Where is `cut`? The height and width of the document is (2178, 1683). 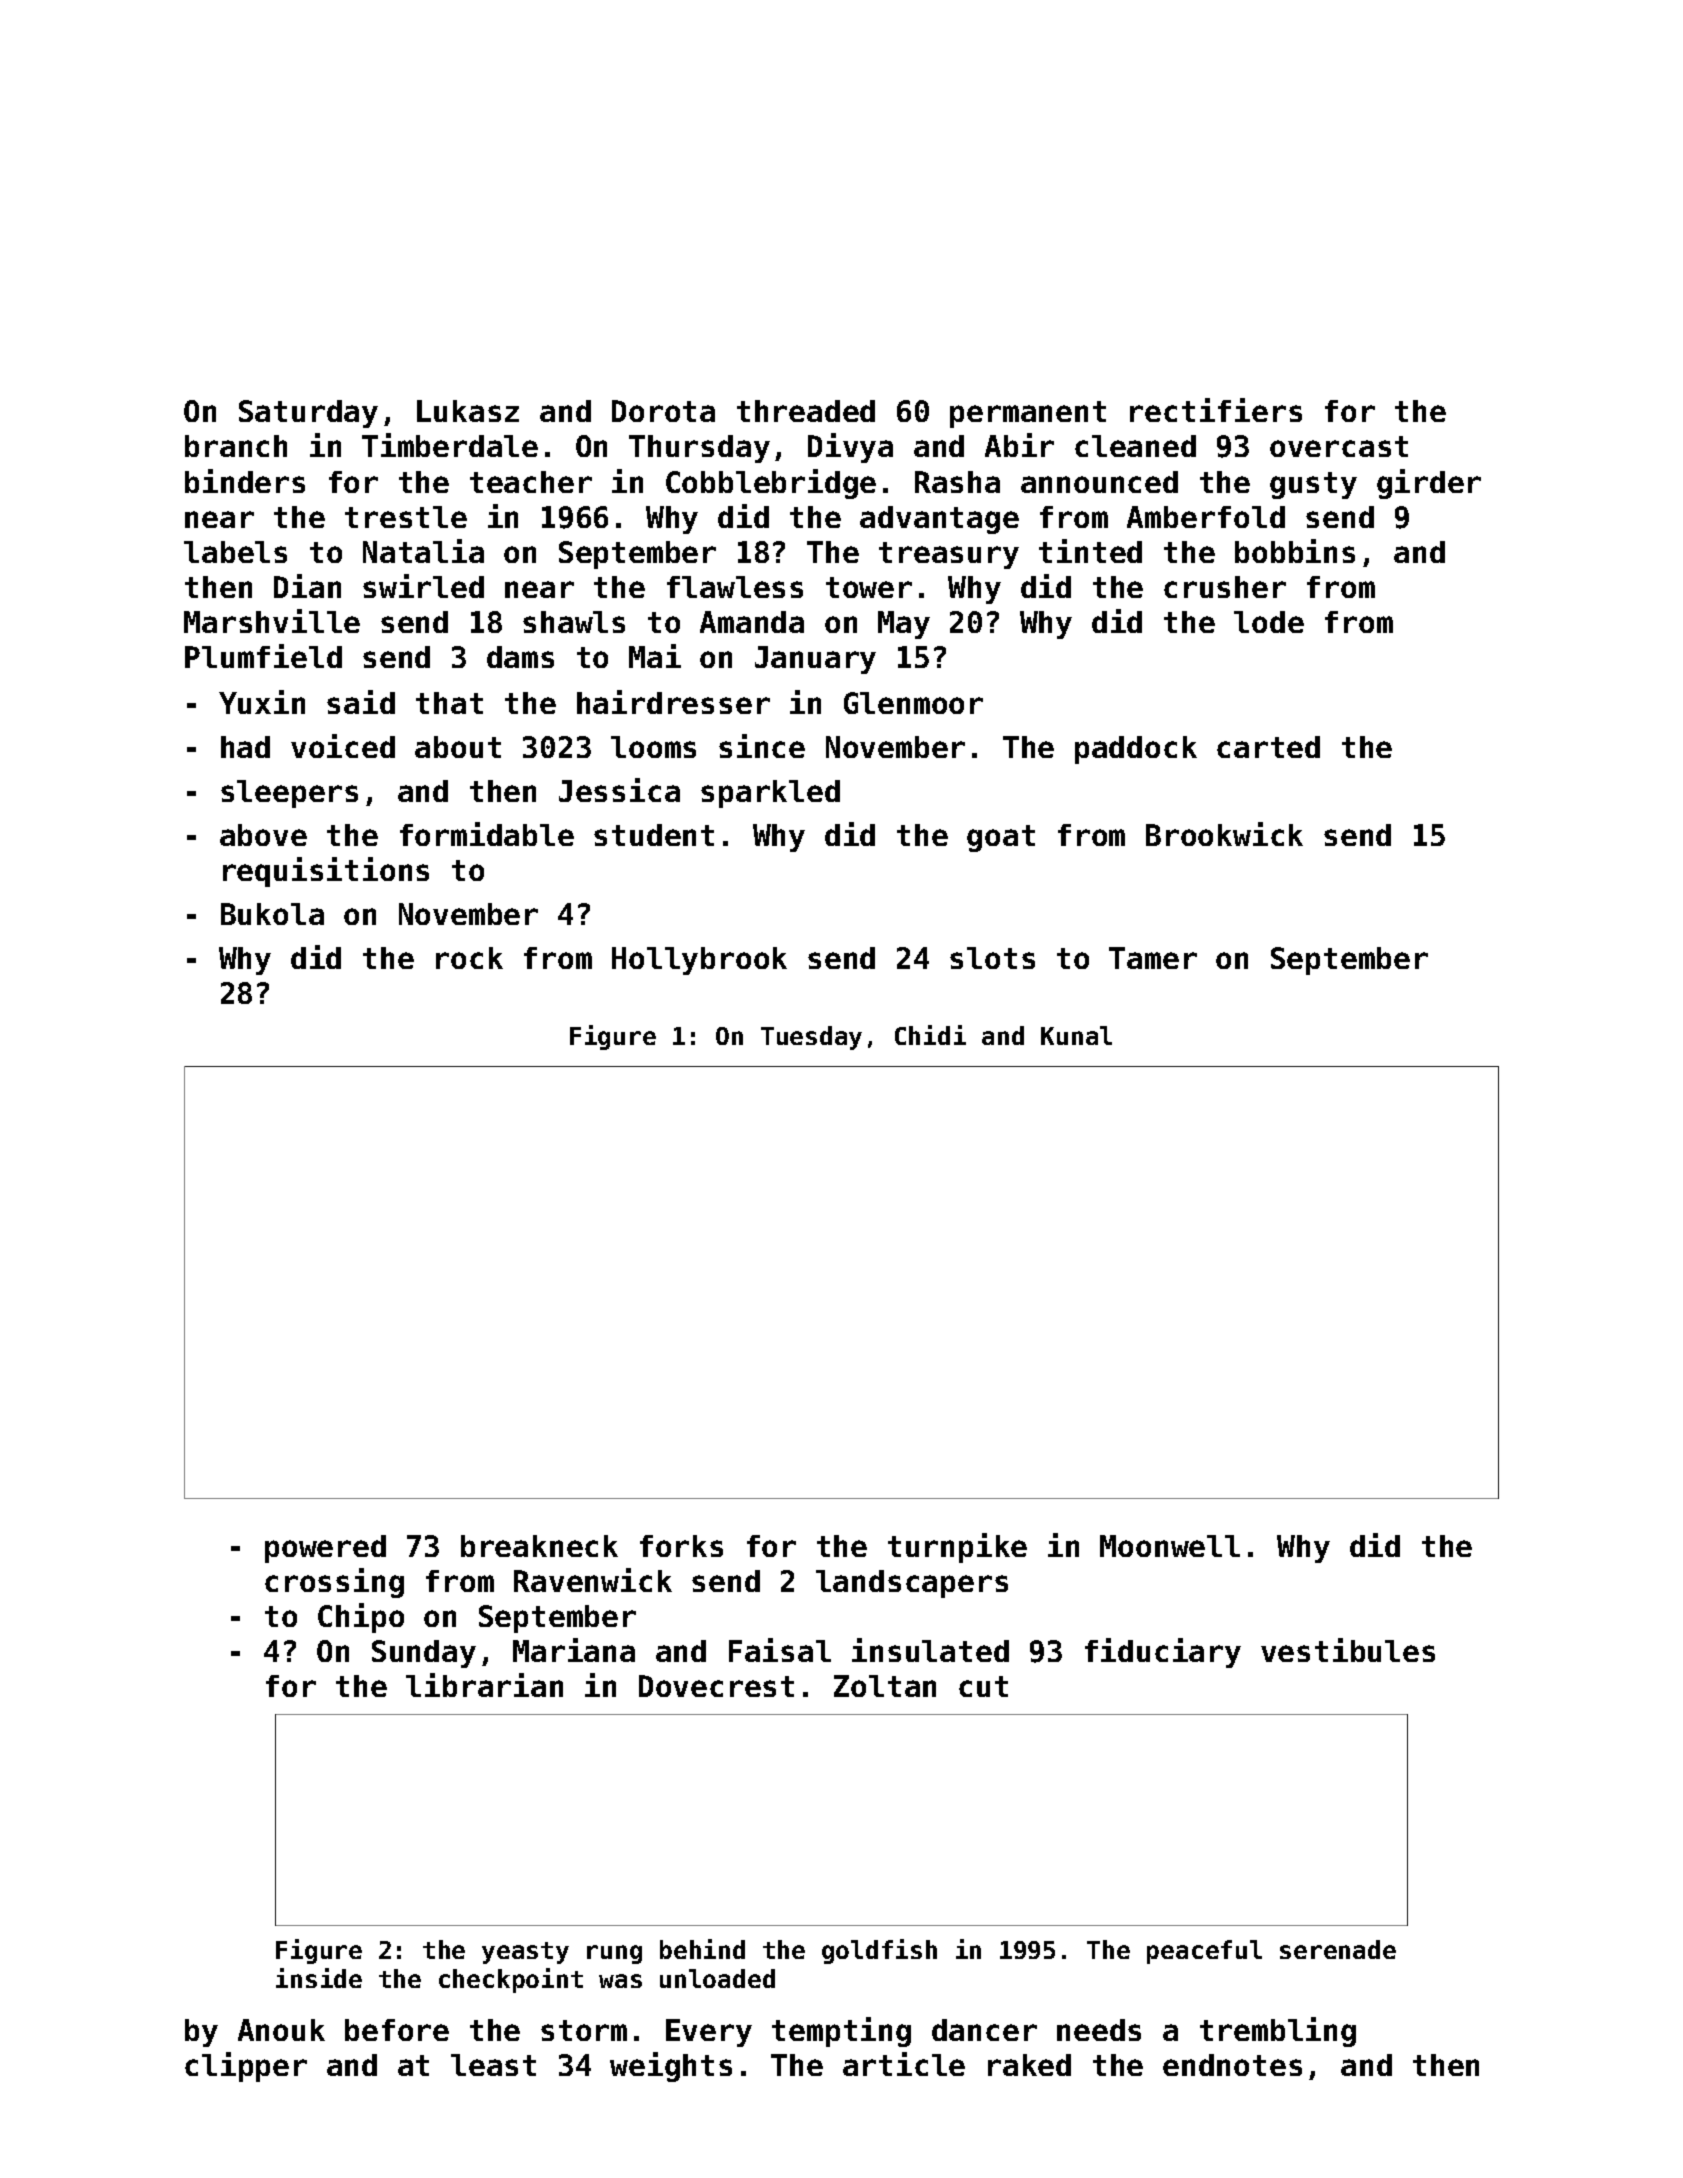
cut is located at coordinates (983, 1686).
